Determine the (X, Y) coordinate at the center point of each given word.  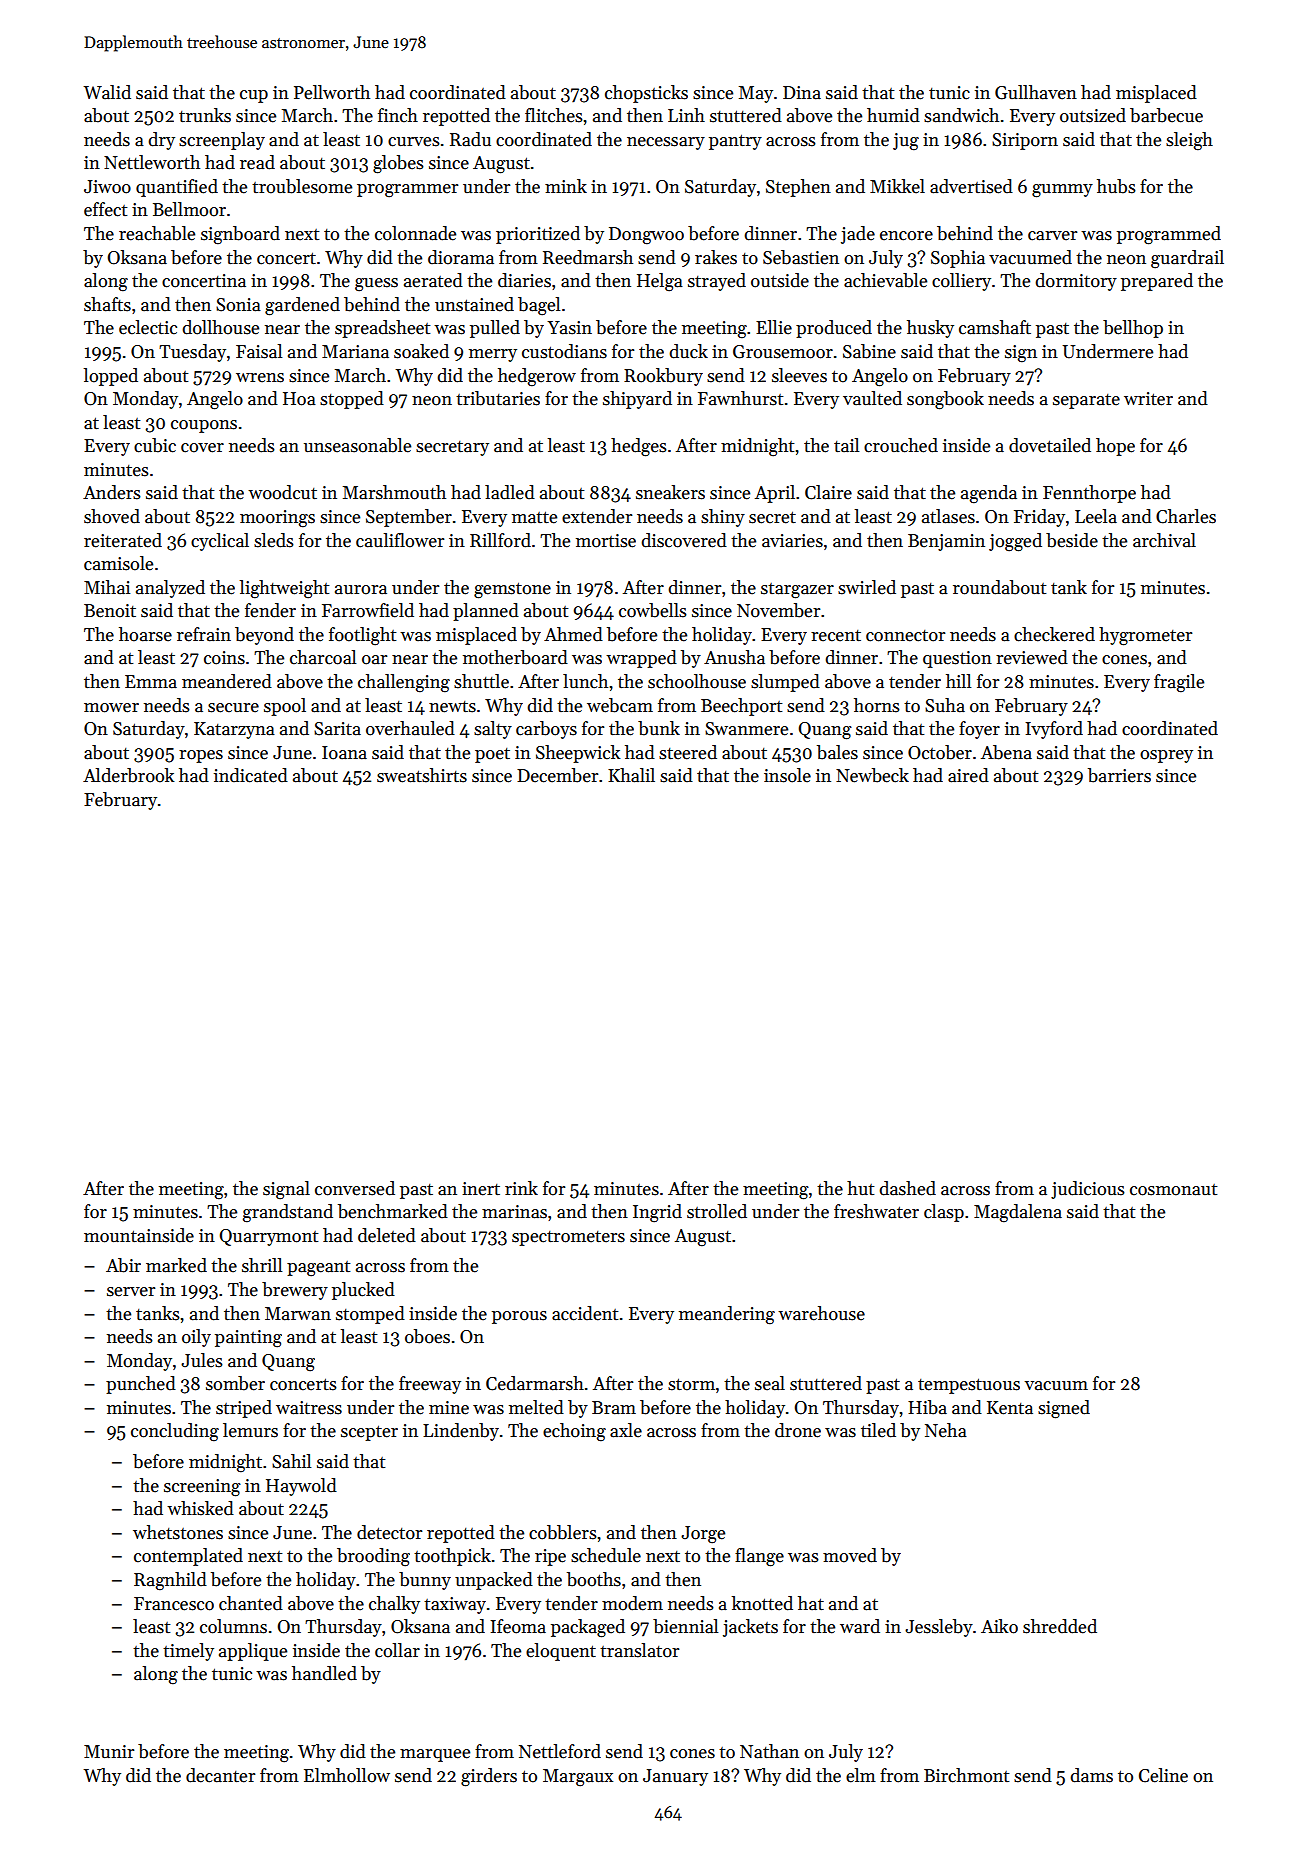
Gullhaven (1036, 92)
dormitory (1076, 282)
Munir (109, 1752)
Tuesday (192, 353)
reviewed (1032, 657)
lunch (585, 681)
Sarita (337, 729)
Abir (123, 1265)
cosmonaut (1173, 1190)
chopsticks (646, 94)
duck (688, 351)
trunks (205, 115)
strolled (717, 1211)
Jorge (703, 1535)
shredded (1060, 1626)
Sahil (291, 1461)
